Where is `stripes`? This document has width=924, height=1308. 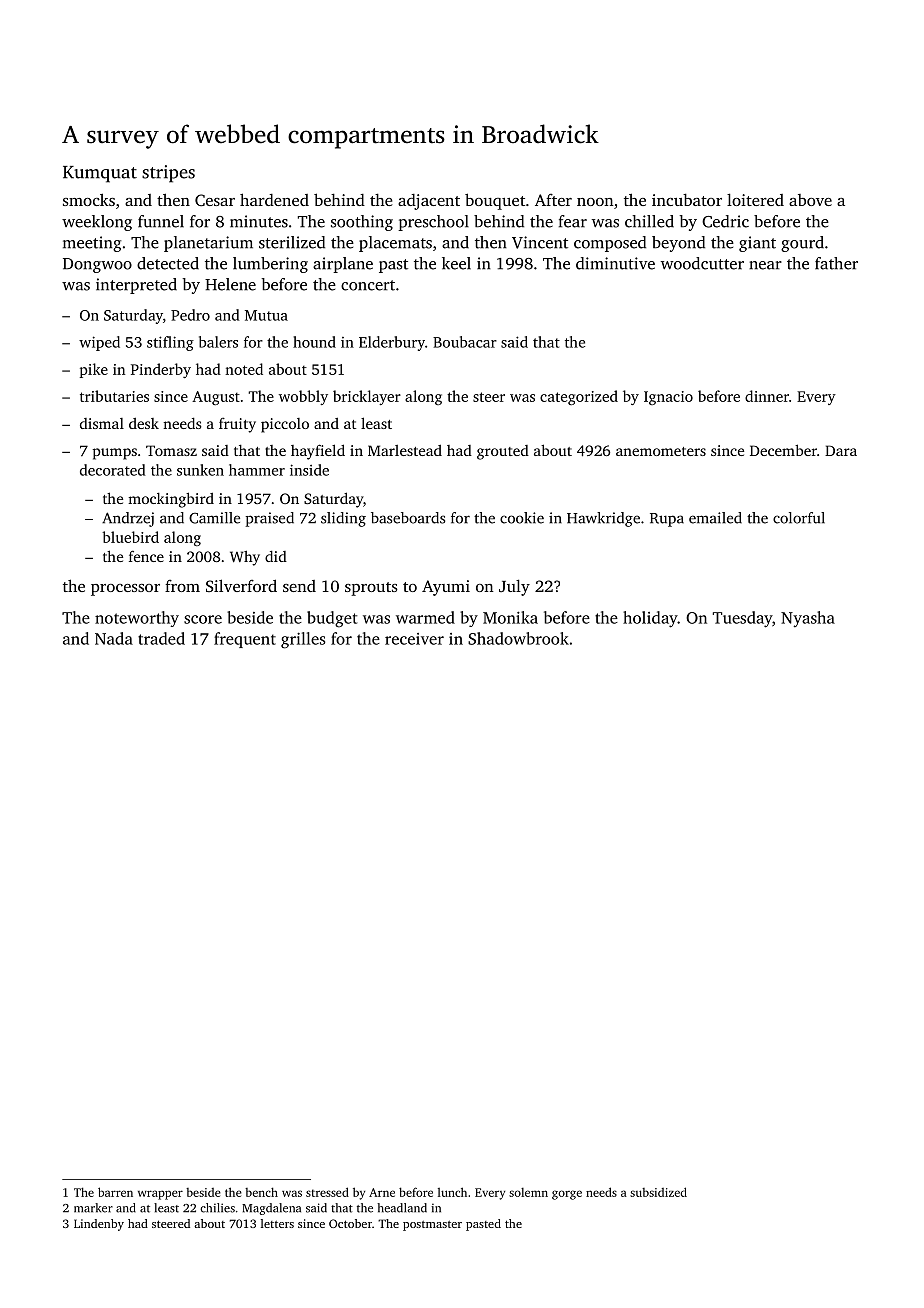
stripes is located at coordinates (168, 174).
